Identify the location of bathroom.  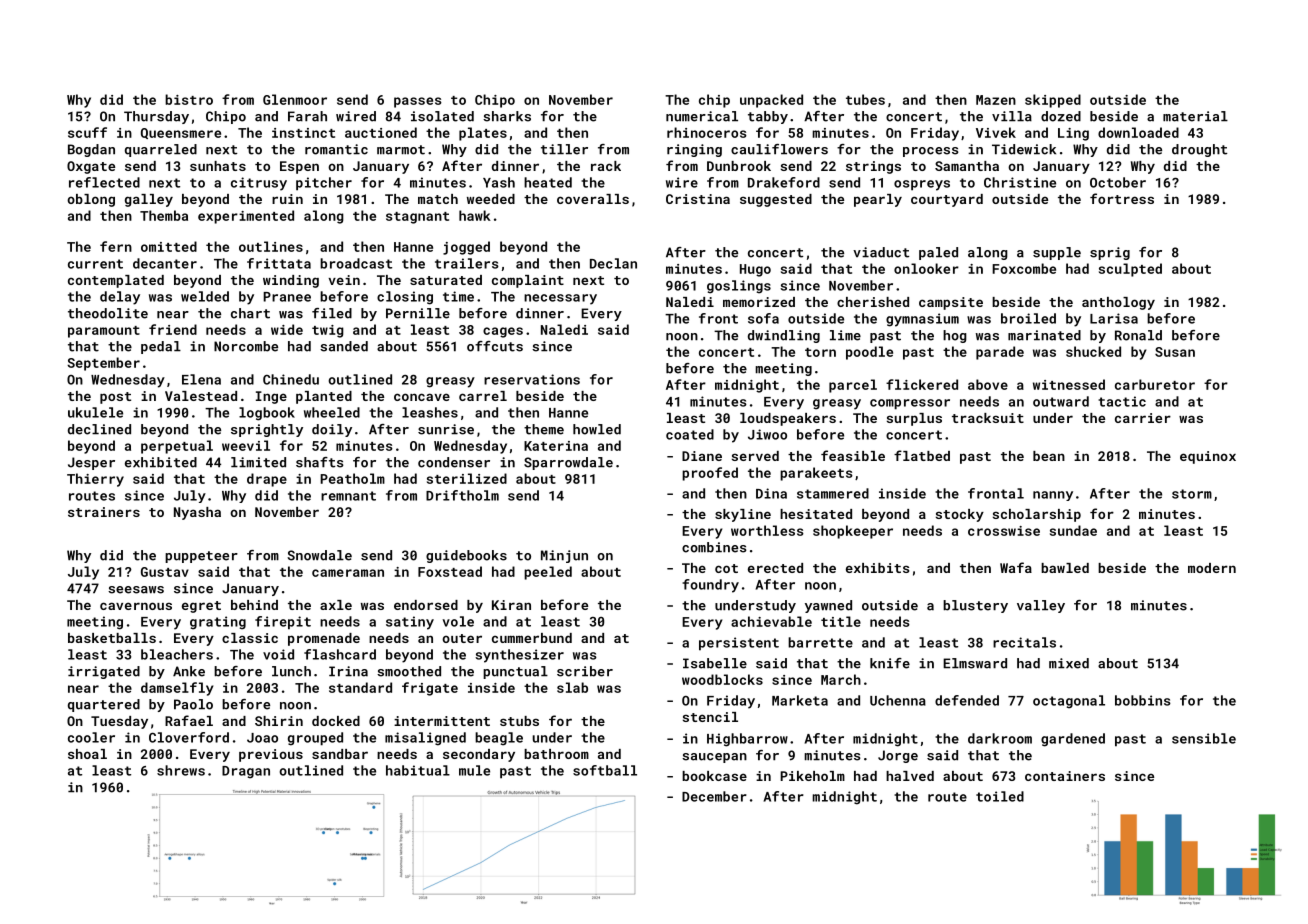
(556, 754).
